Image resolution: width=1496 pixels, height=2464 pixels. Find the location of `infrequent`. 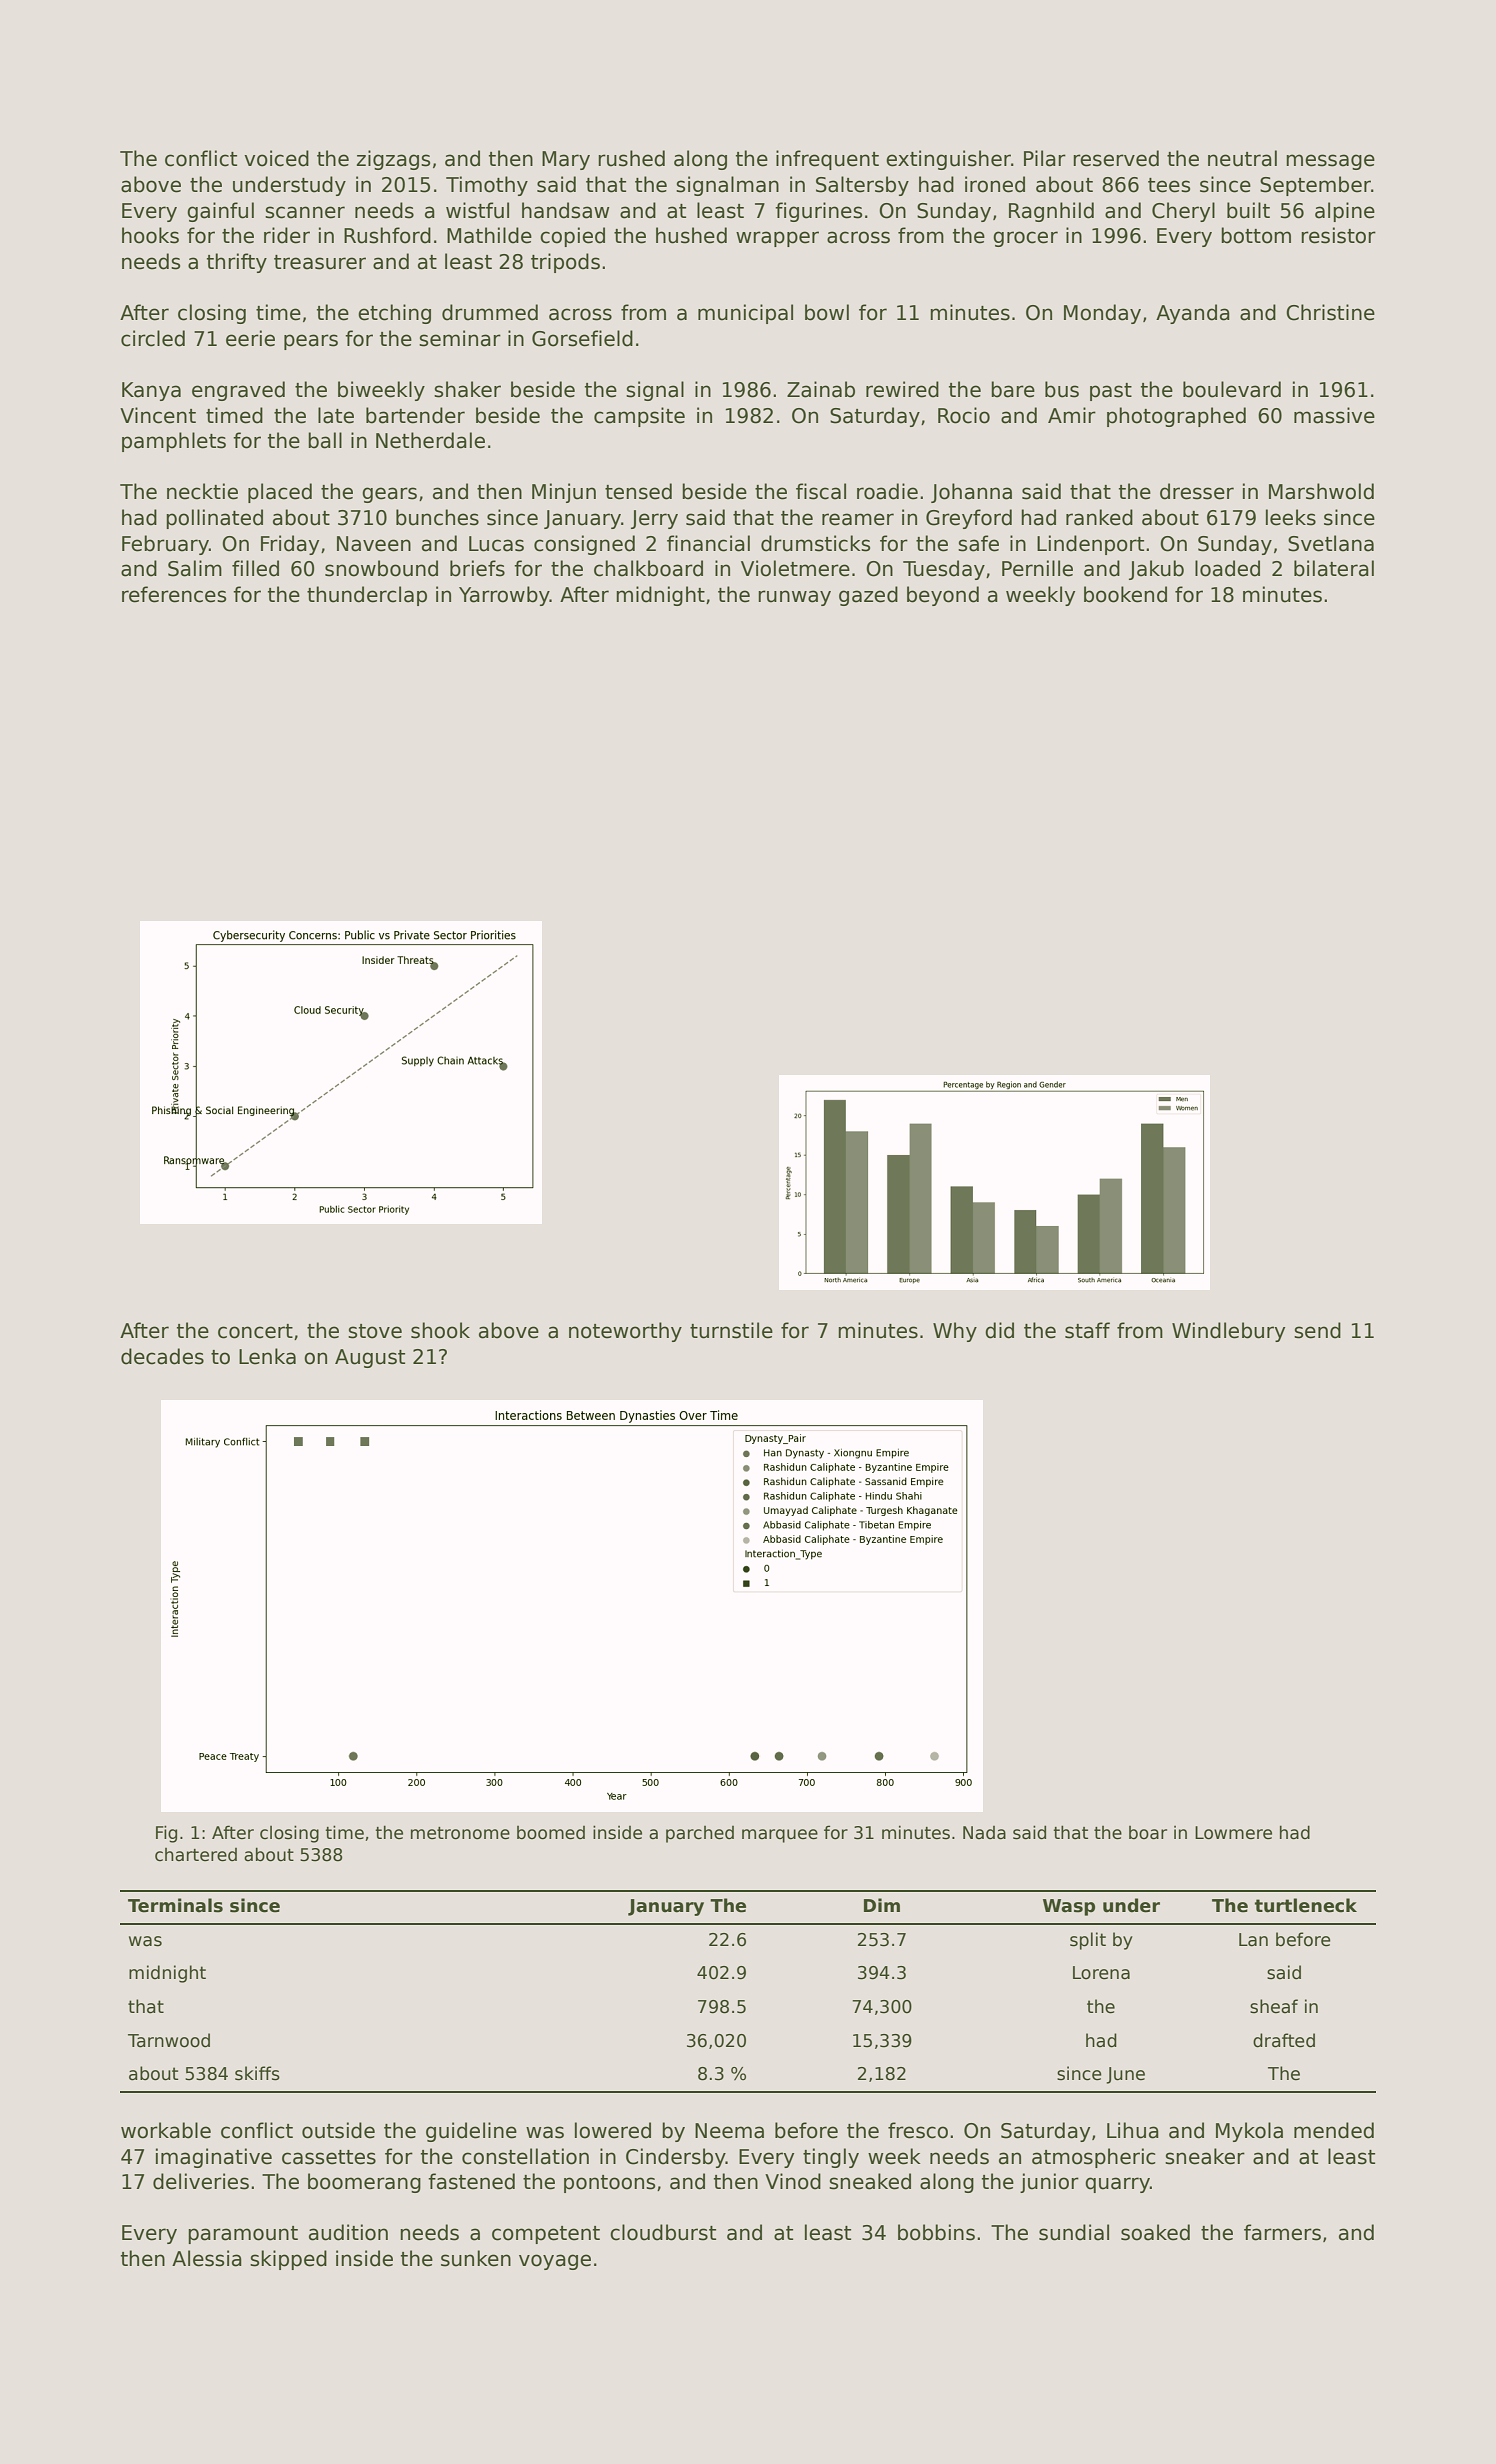

infrequent is located at coordinates (827, 160).
